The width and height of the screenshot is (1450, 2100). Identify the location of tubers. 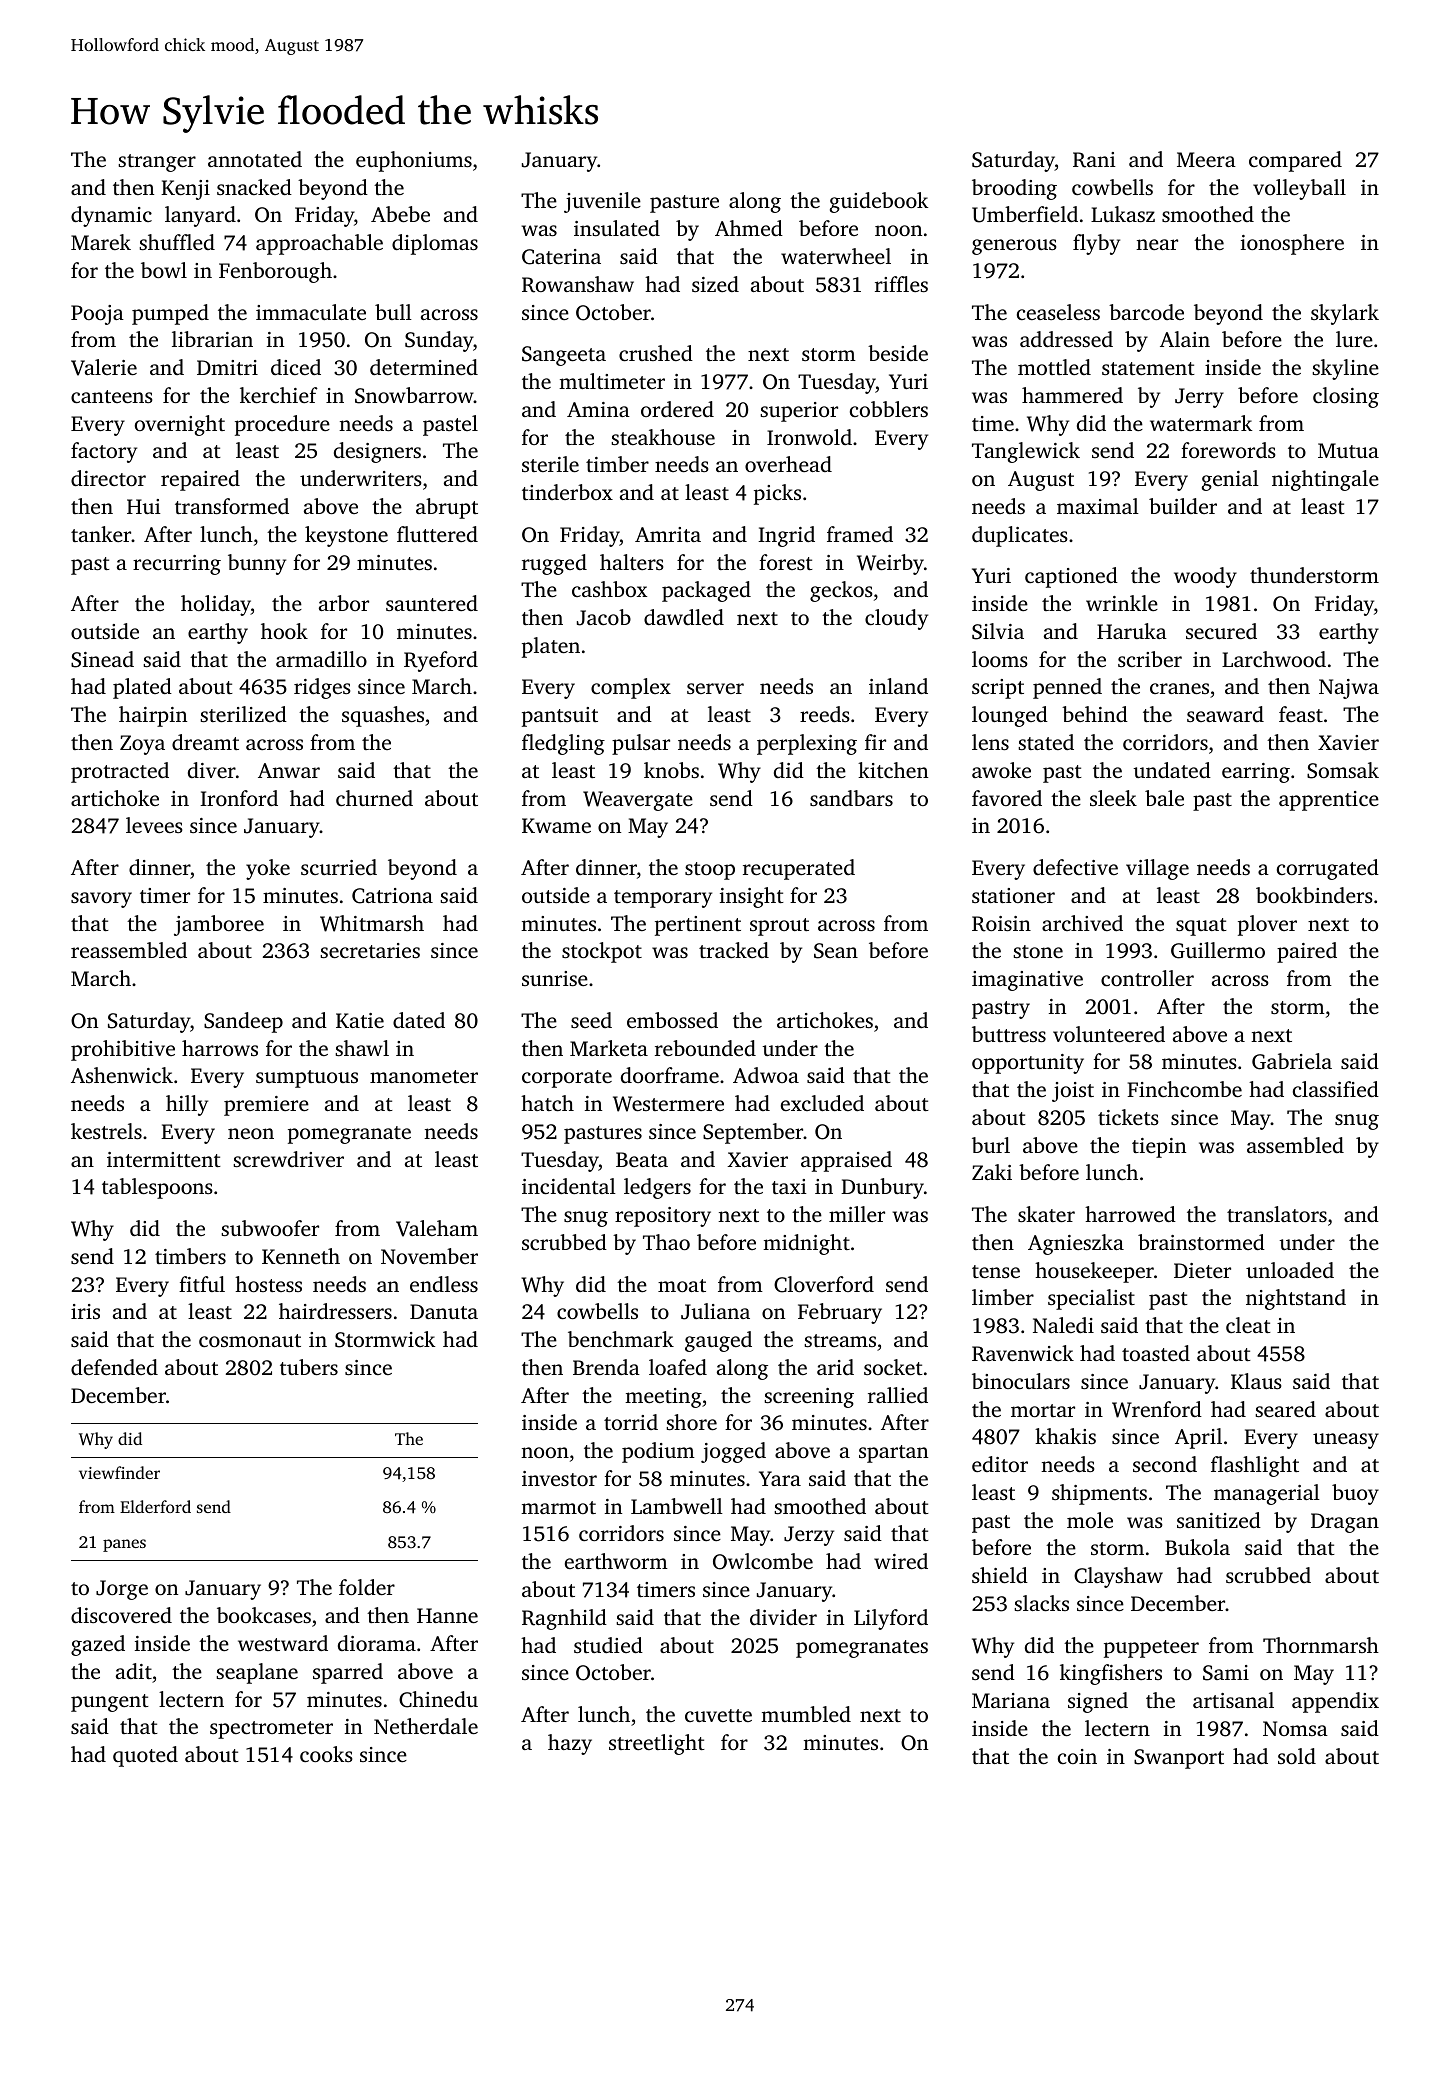
(309, 1367).
